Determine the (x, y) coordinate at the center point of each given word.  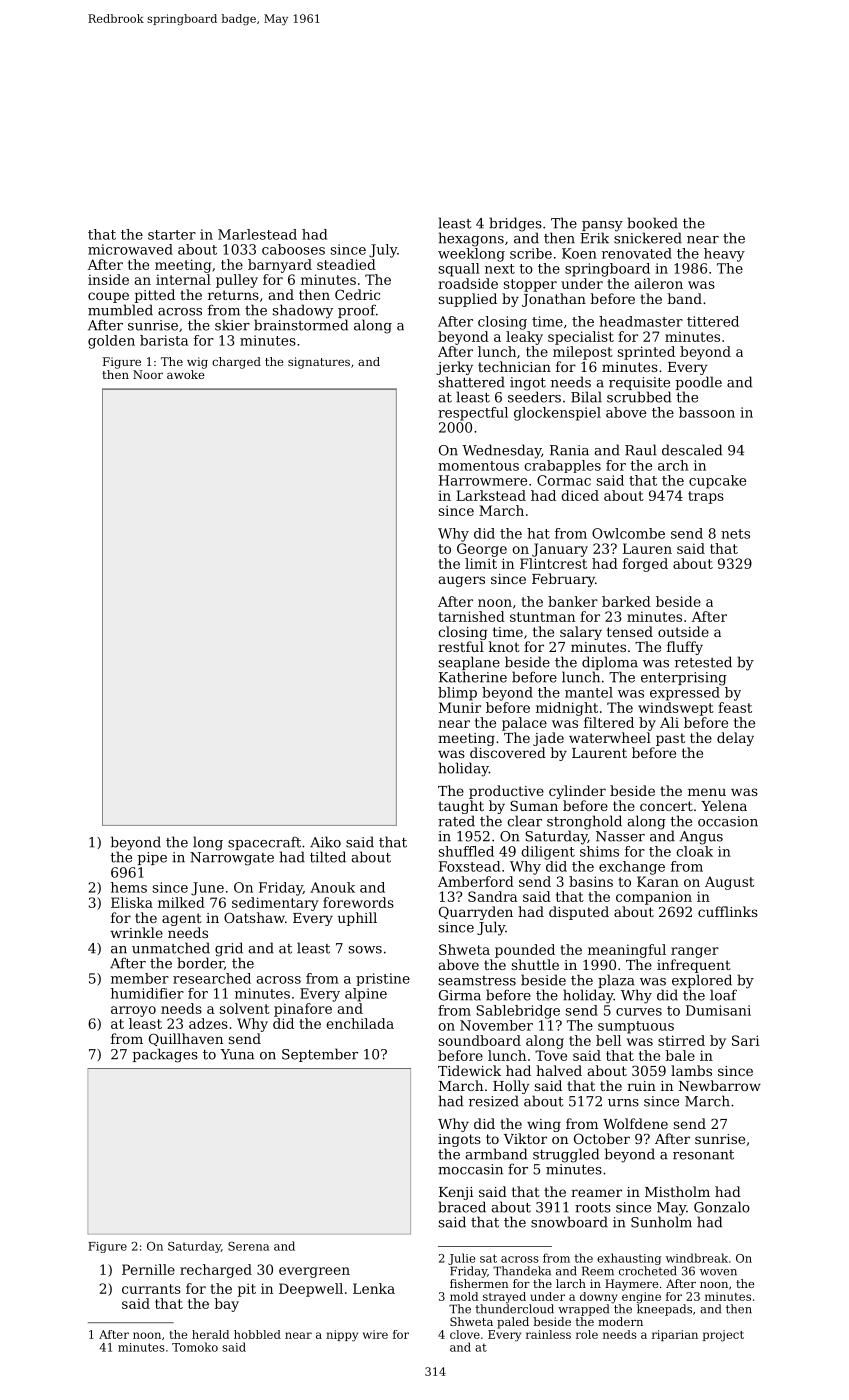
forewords (358, 902)
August (729, 883)
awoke (186, 374)
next (500, 269)
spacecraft (264, 843)
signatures (319, 363)
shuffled (466, 851)
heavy (724, 255)
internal (183, 279)
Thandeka (522, 1271)
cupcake (717, 482)
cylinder (577, 792)
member (140, 978)
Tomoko (195, 1347)
